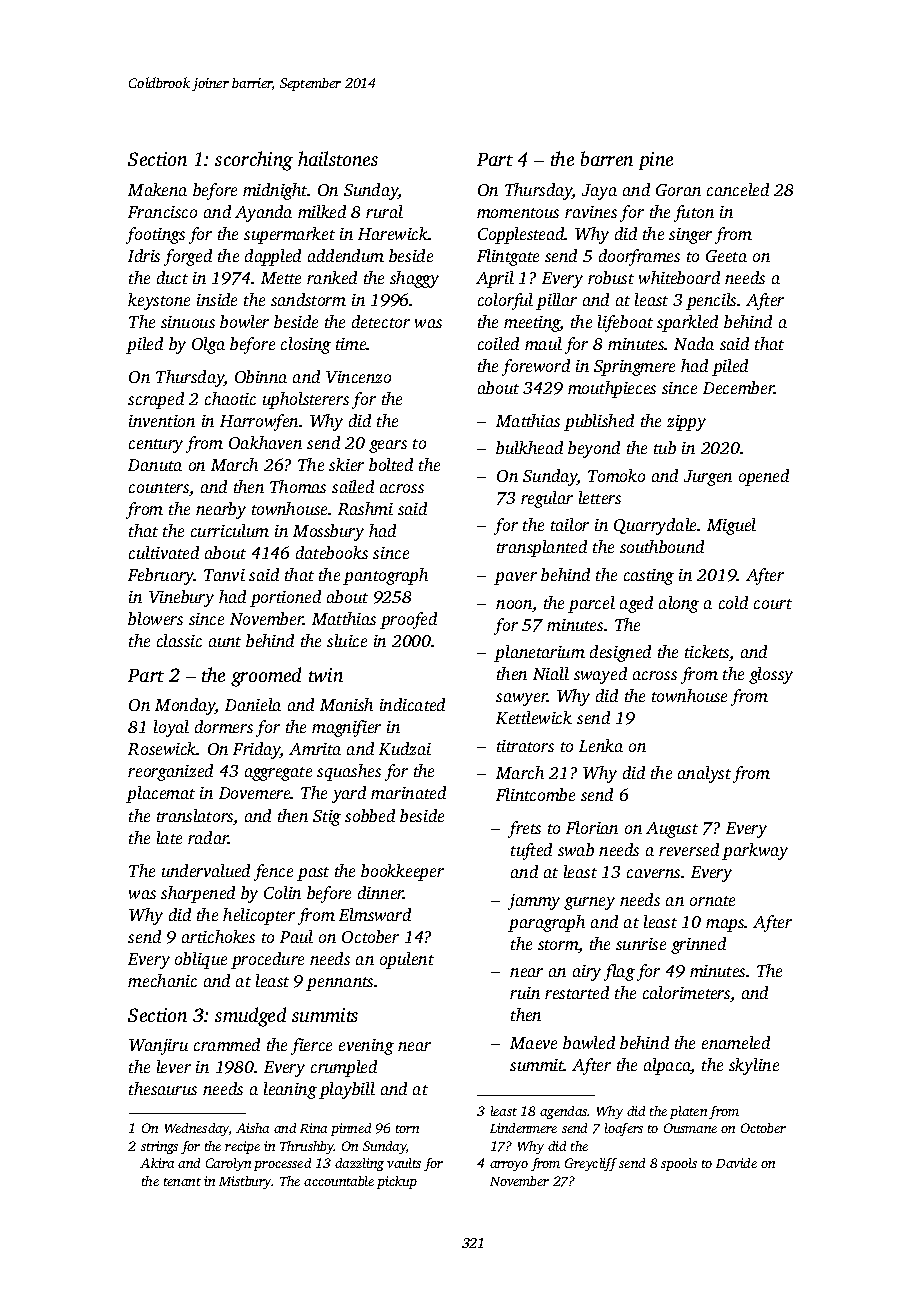 The width and height of the page is (924, 1311). What do you see at coordinates (365, 508) in the page?
I see `Rashmi` at bounding box center [365, 508].
